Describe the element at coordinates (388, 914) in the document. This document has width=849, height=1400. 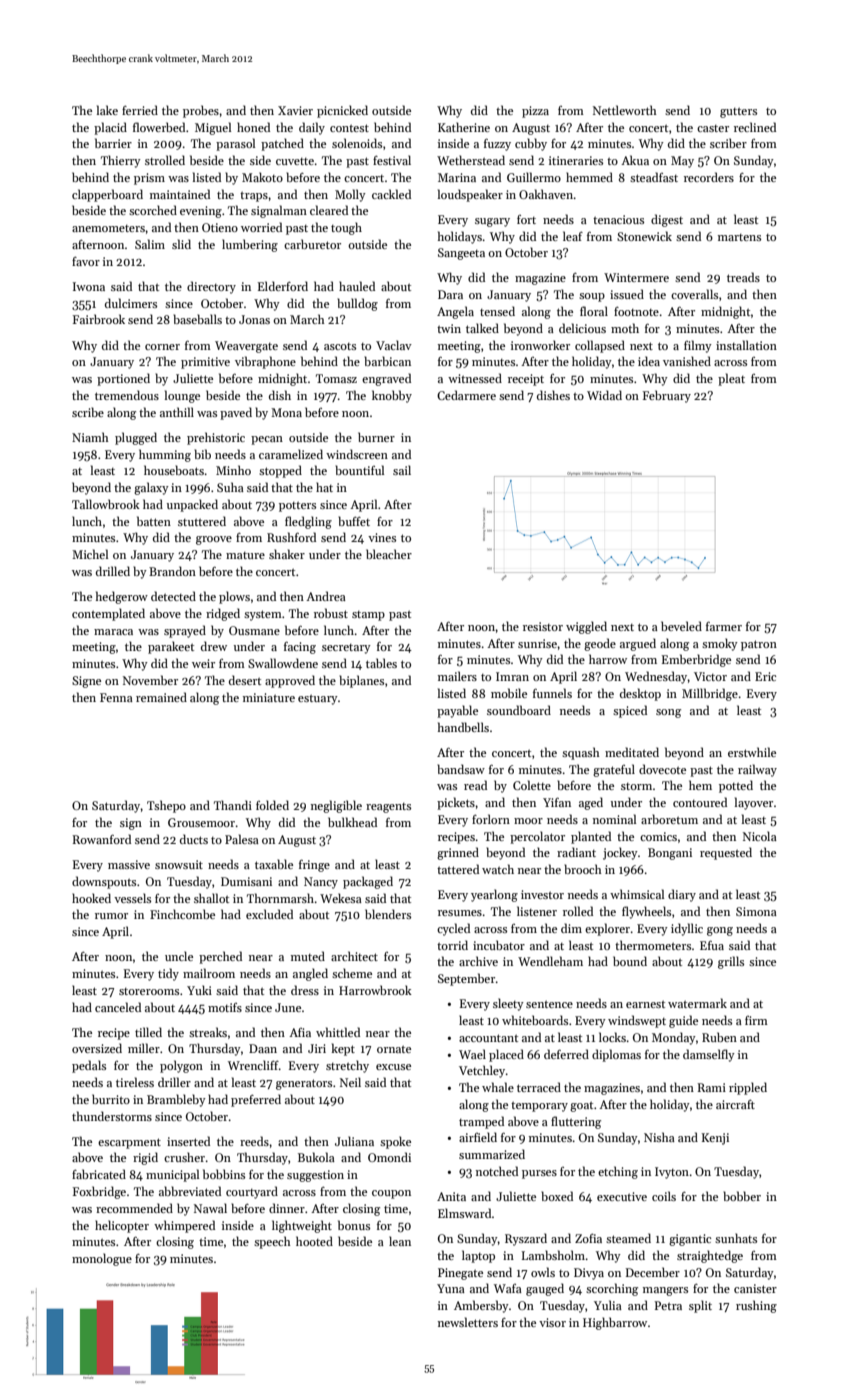
I see `blenders` at that location.
